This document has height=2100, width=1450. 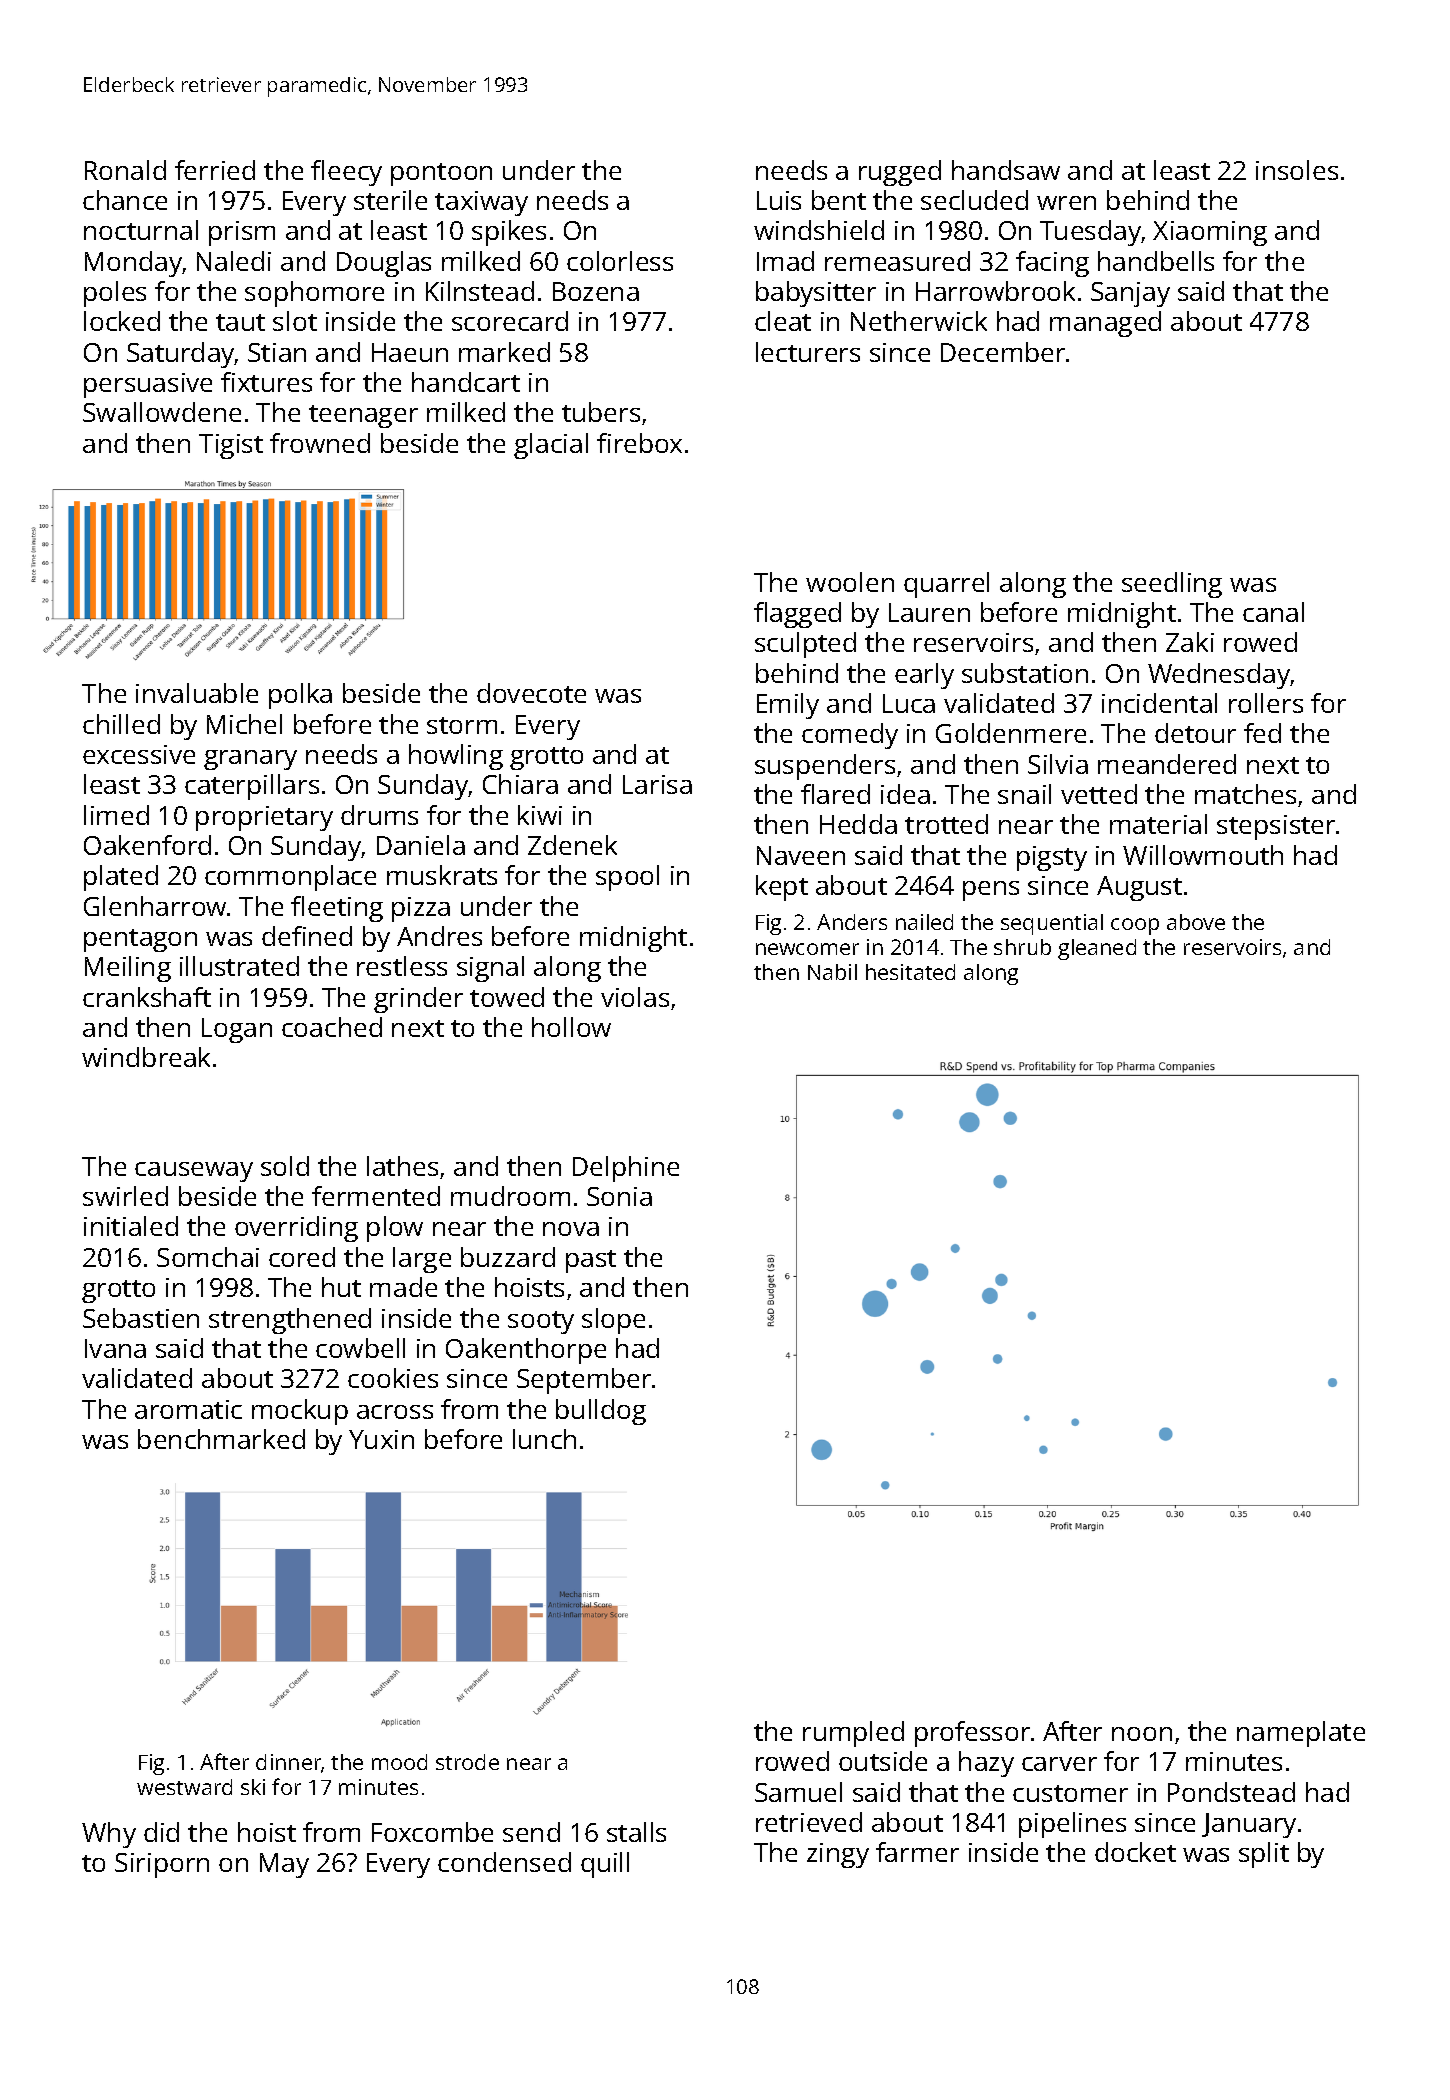 I want to click on rumpled, so click(x=853, y=1734).
